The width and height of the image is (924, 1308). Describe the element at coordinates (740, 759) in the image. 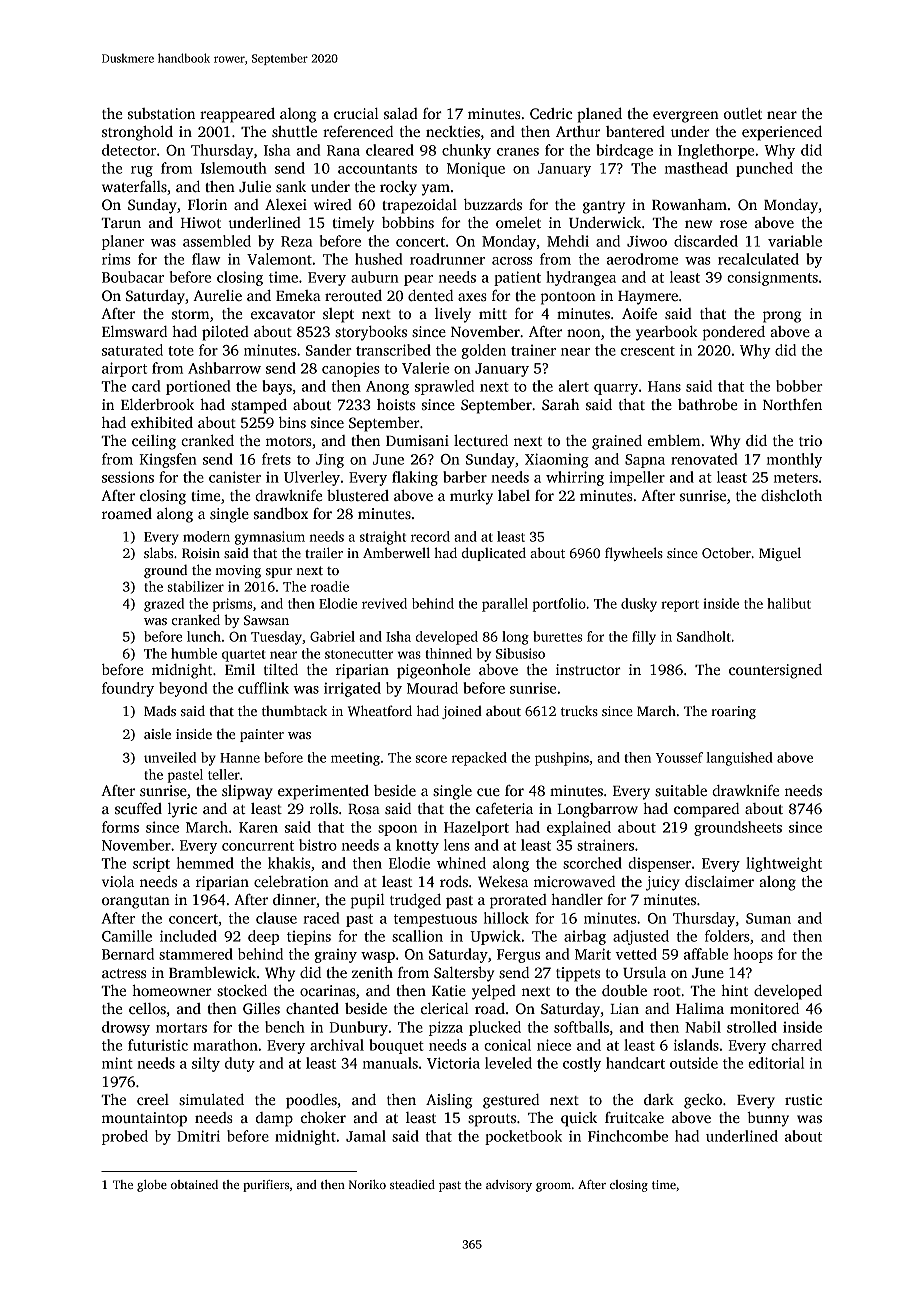

I see `languished` at that location.
